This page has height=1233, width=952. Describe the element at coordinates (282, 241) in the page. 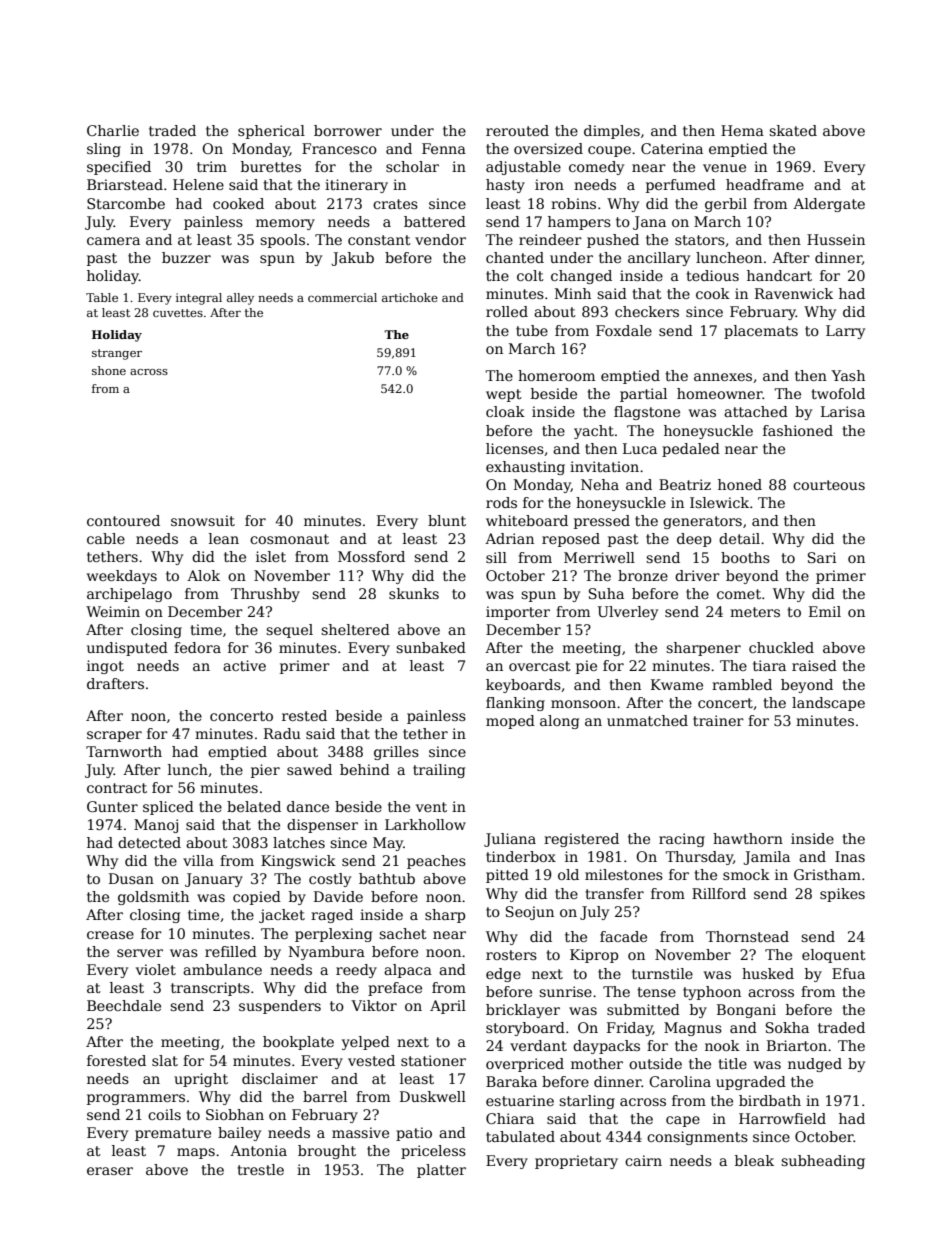

I see `spools` at that location.
